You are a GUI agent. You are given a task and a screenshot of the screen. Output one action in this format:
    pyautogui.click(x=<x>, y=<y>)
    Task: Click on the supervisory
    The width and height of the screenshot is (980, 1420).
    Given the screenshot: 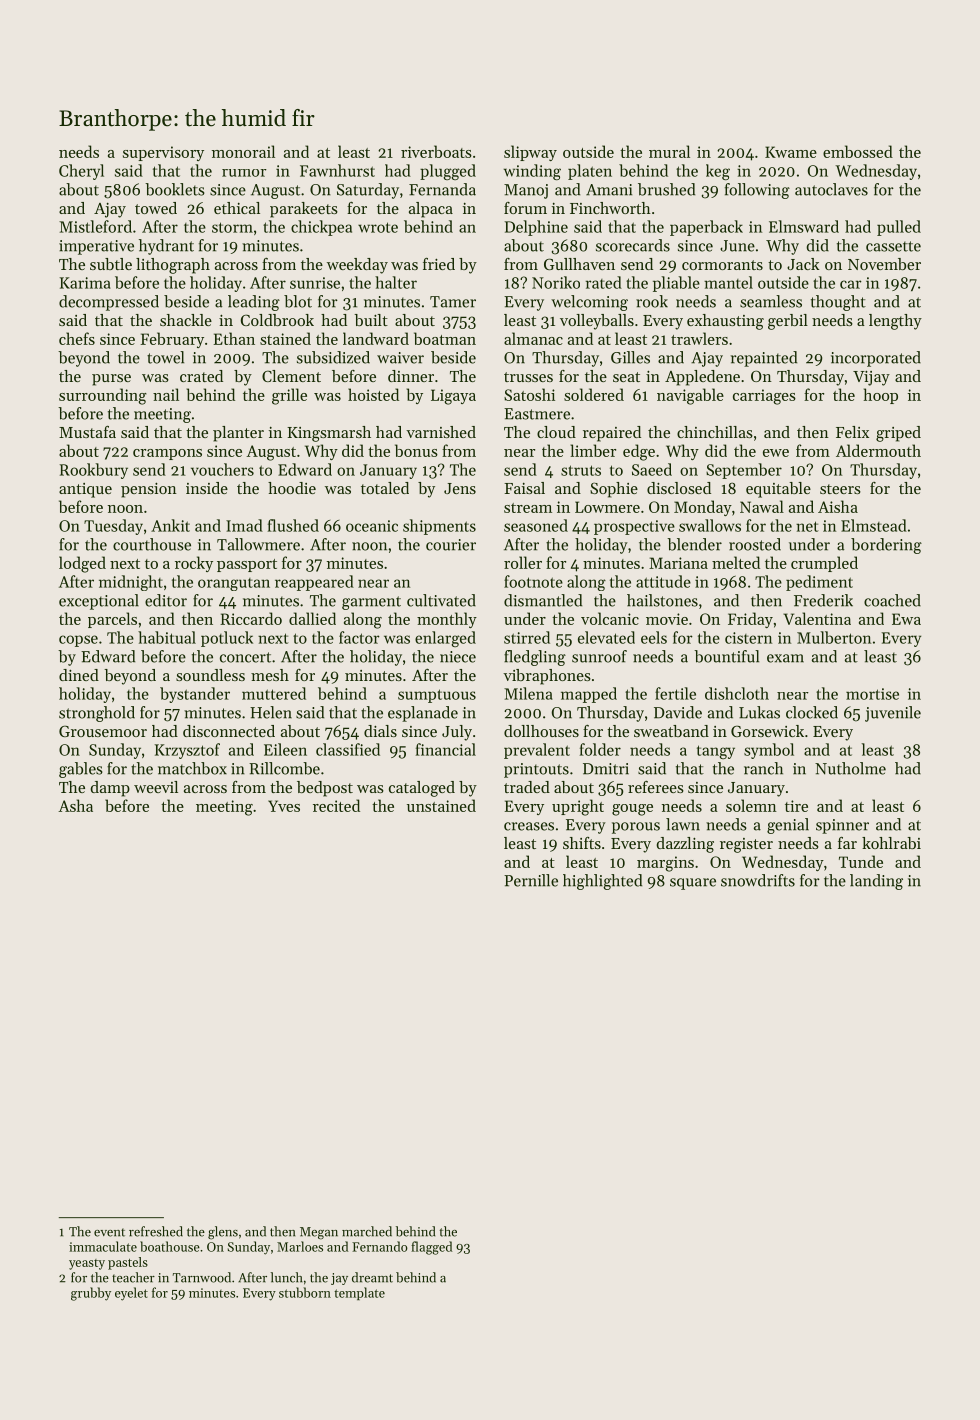 What is the action you would take?
    pyautogui.click(x=163, y=153)
